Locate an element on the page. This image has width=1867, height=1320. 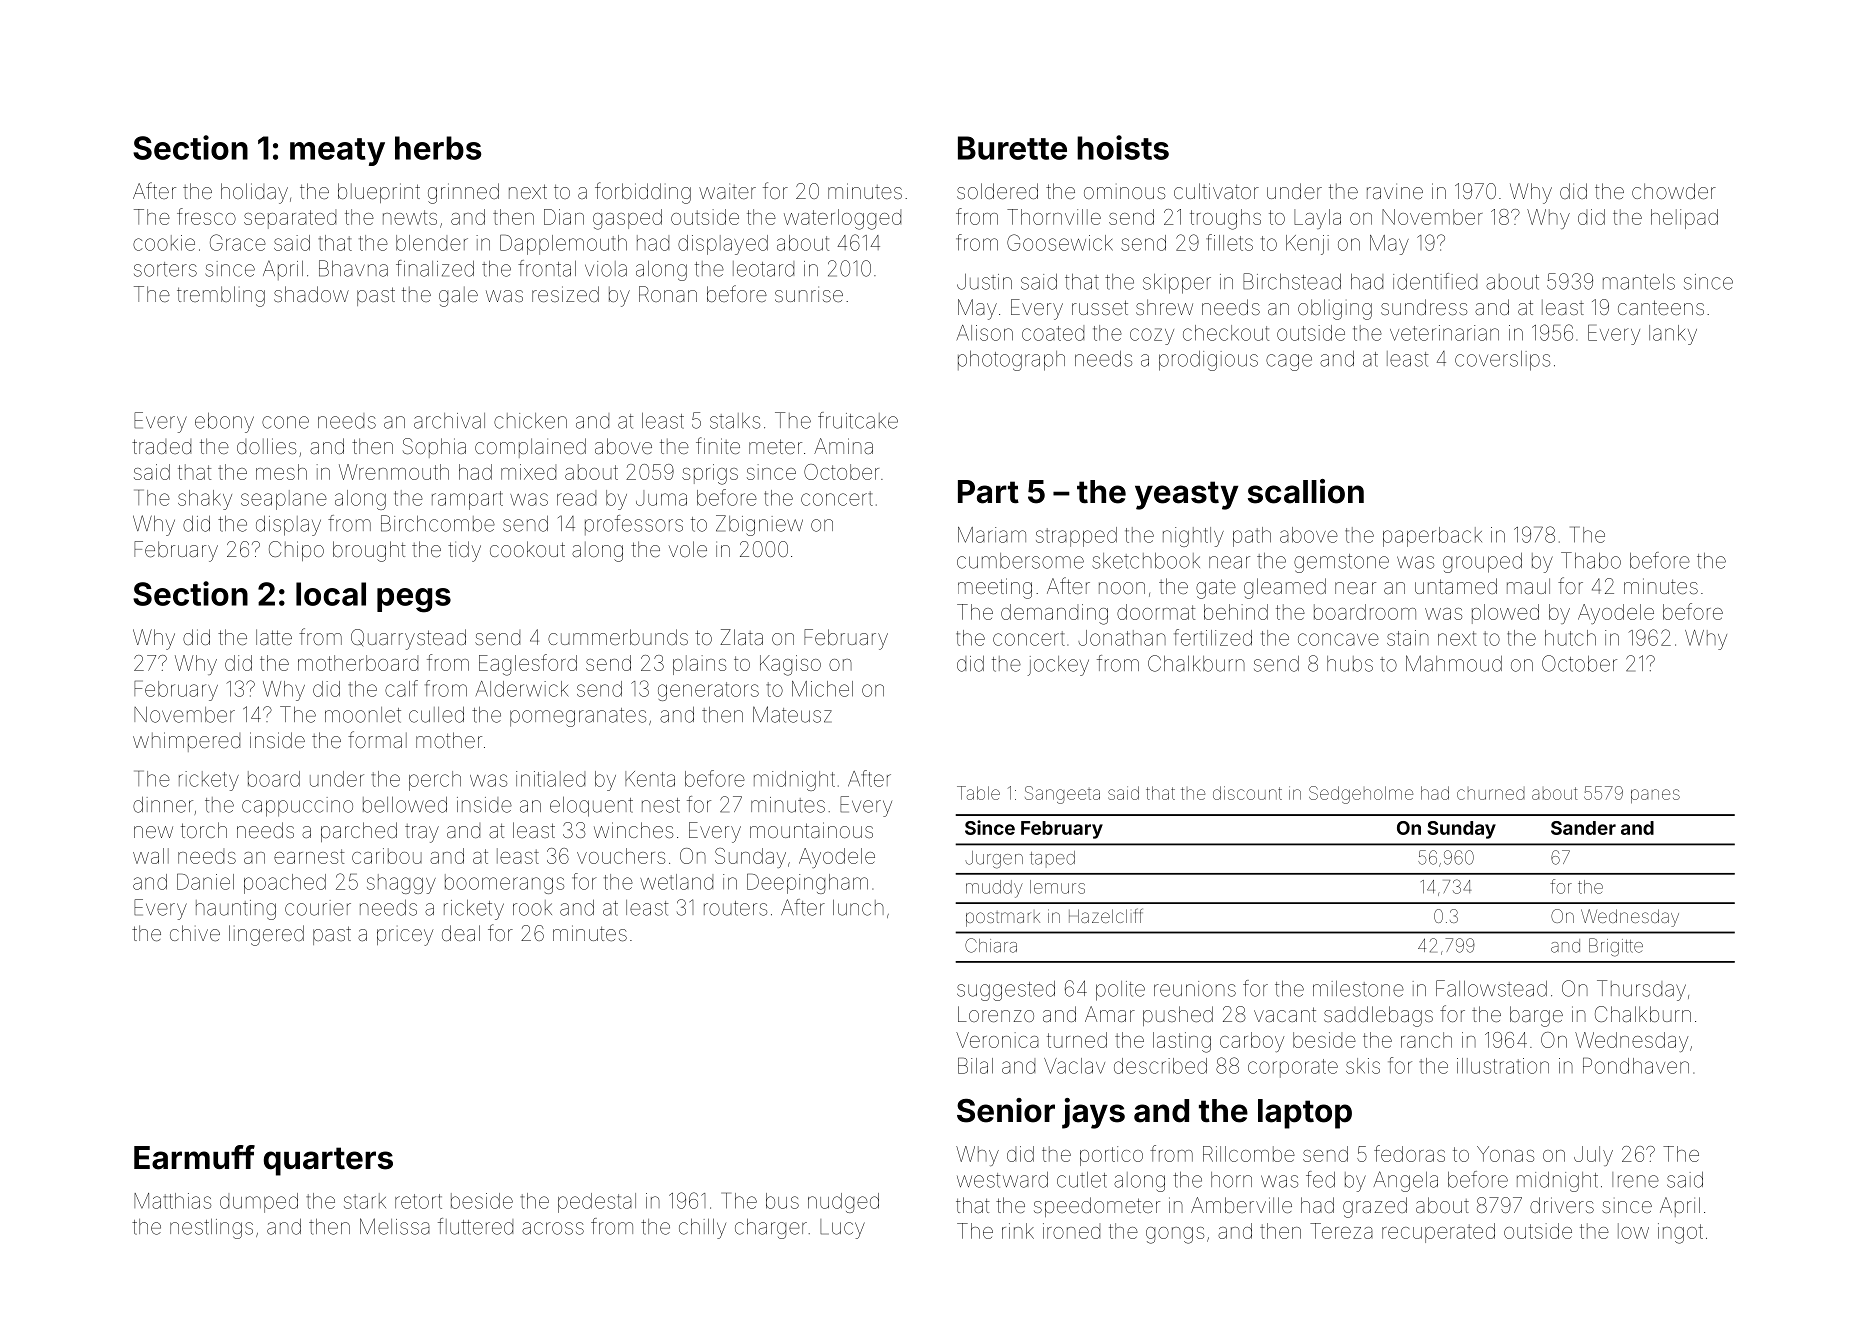
Fallowstead is located at coordinates (1491, 988).
